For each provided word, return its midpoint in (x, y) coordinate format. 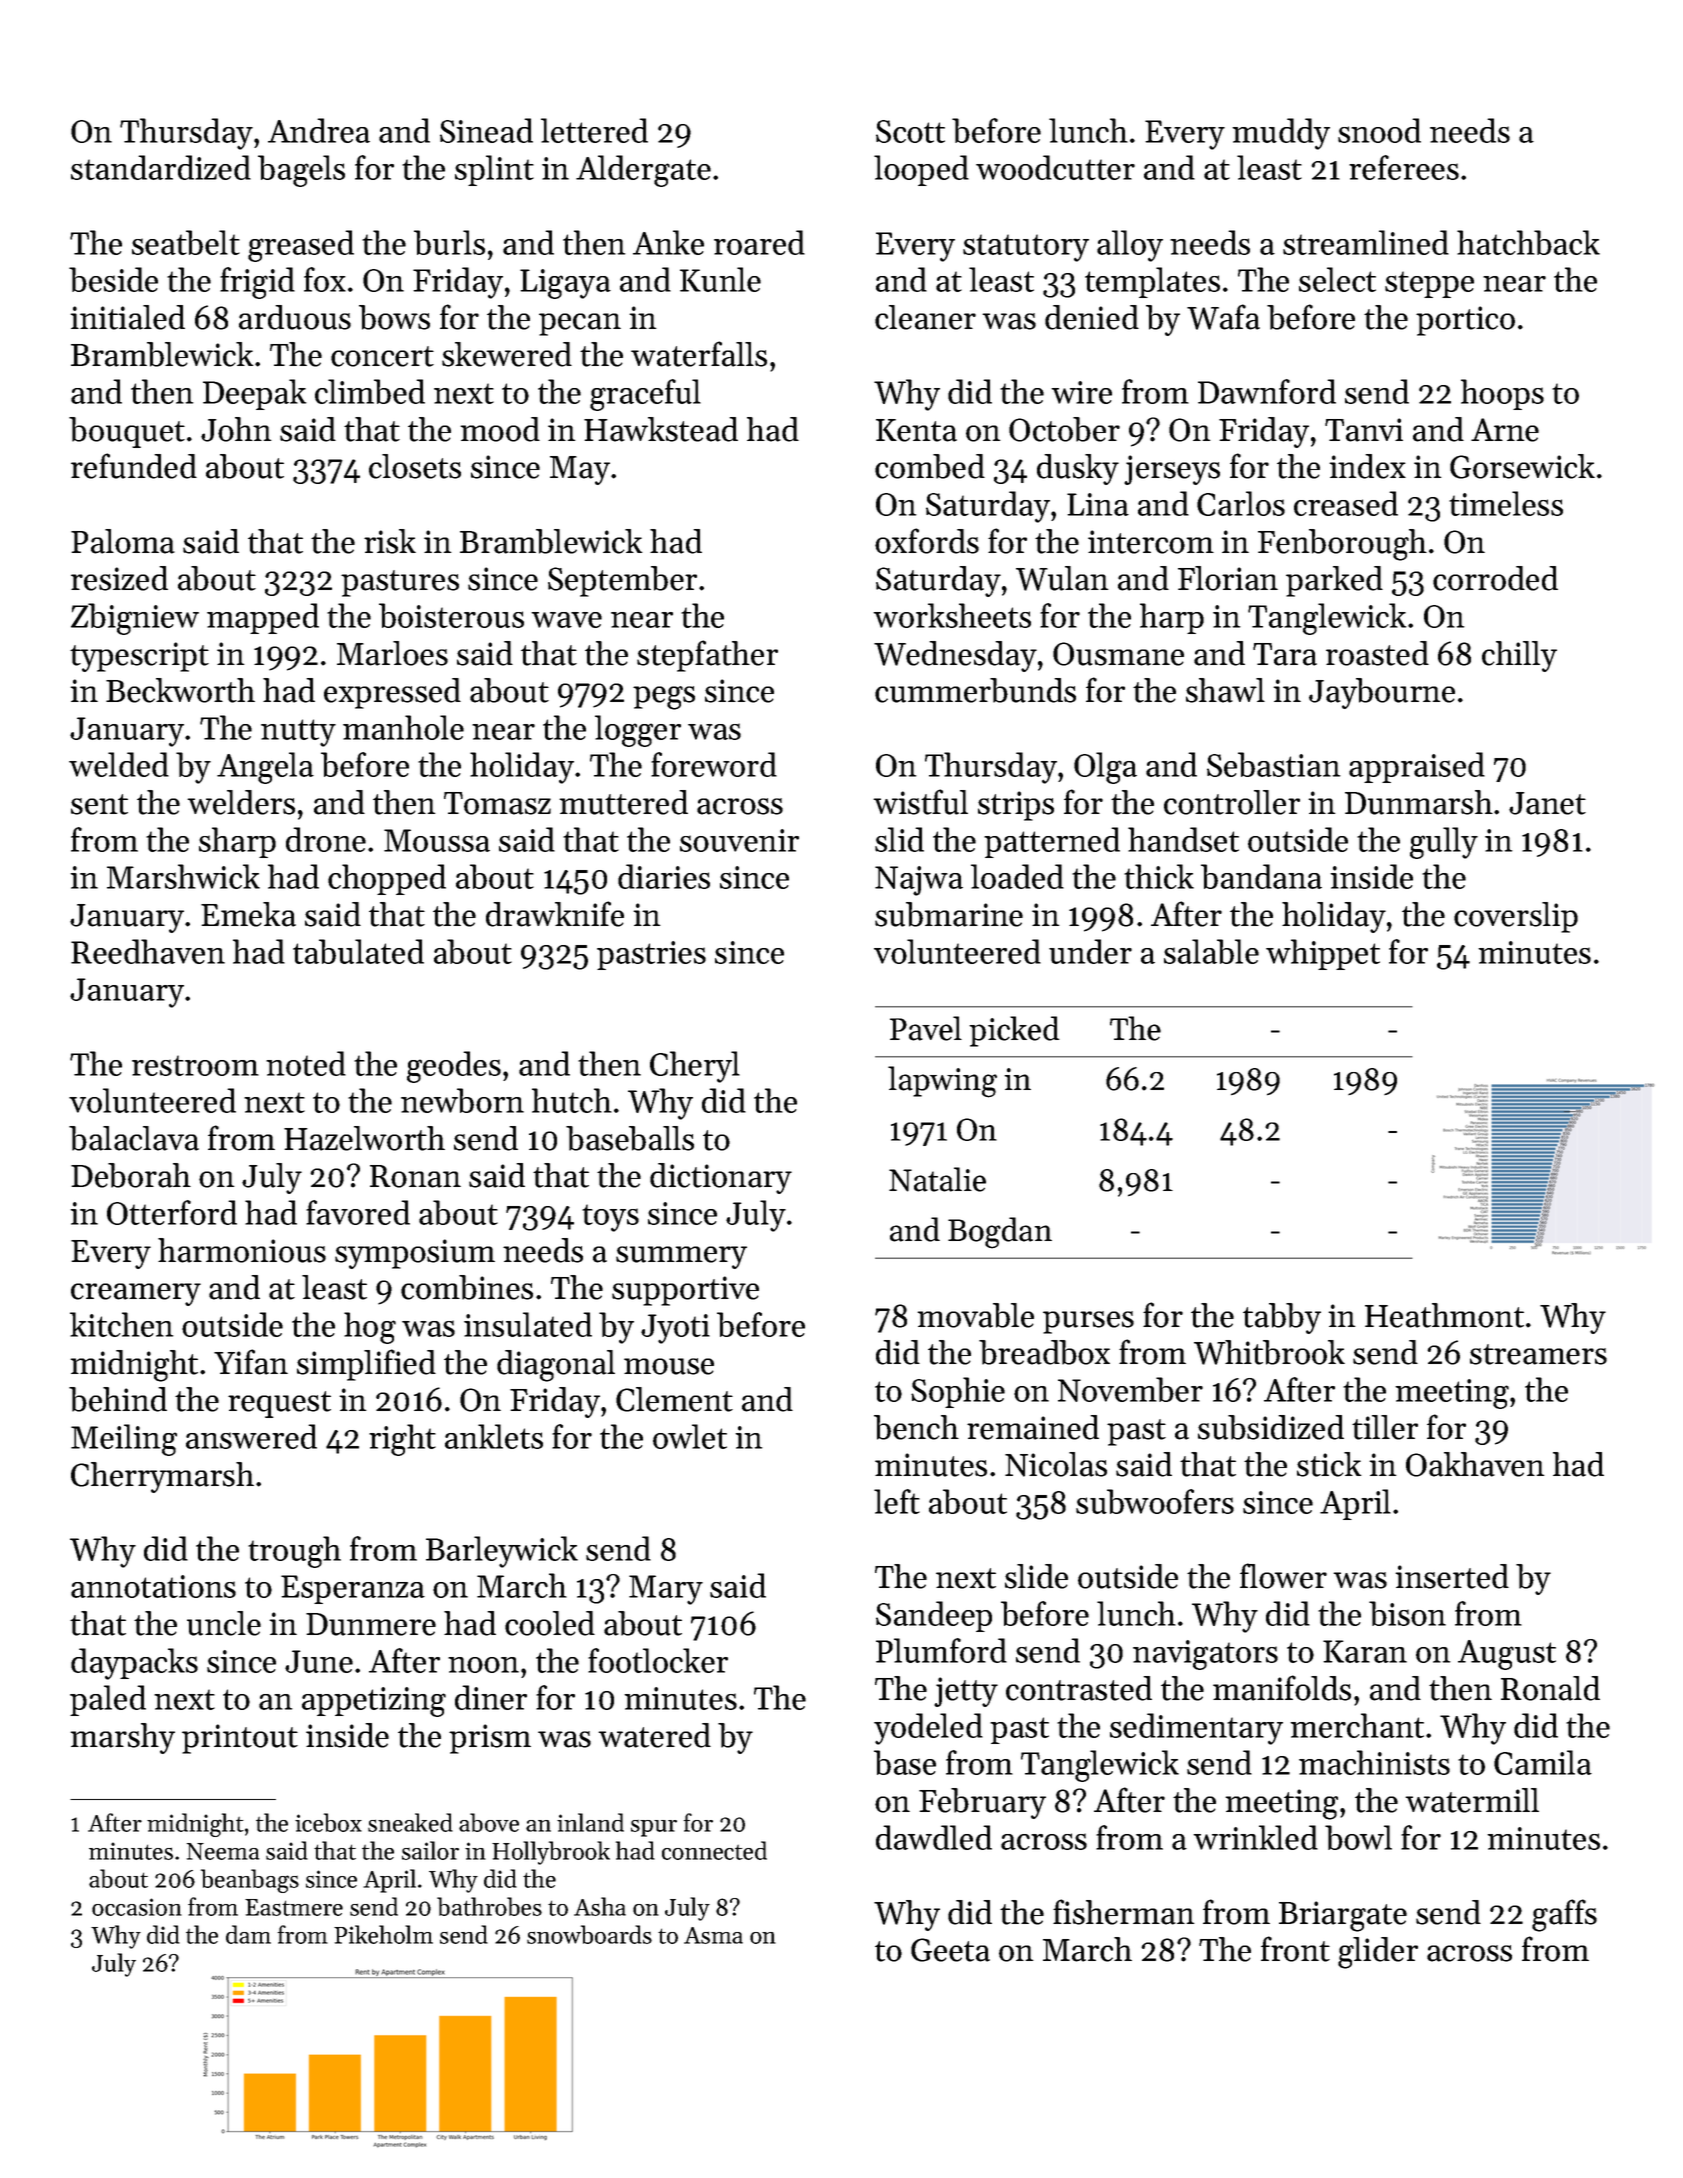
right (402, 1440)
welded (119, 764)
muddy (1281, 134)
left (897, 1501)
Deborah (131, 1175)
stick (1329, 1464)
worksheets (952, 615)
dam (248, 1934)
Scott (910, 131)
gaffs (1564, 1915)
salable (1211, 951)
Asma (713, 1935)
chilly (1519, 656)
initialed (127, 317)
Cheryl (695, 1067)
